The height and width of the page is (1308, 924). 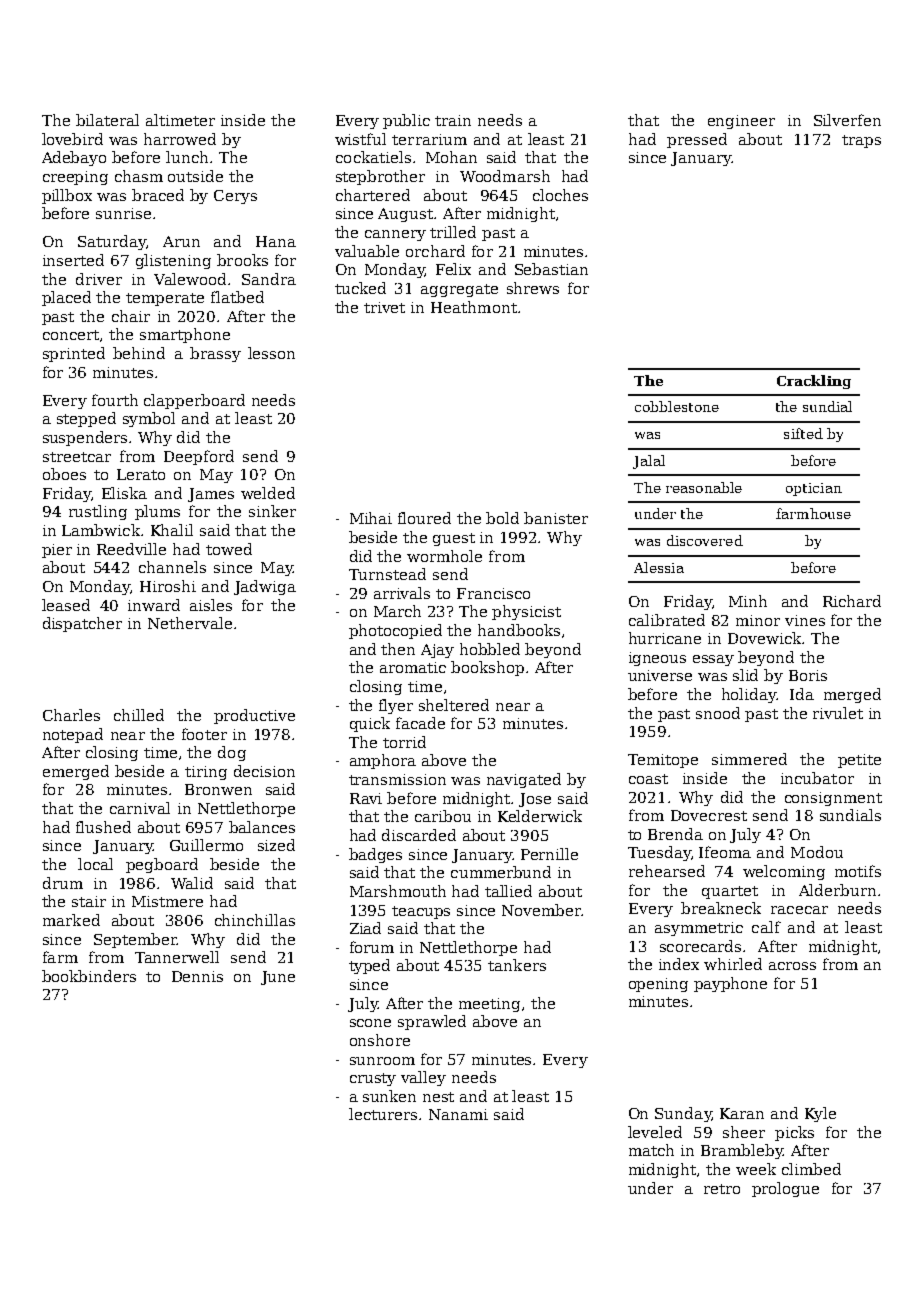 I want to click on inserted, so click(x=73, y=260).
